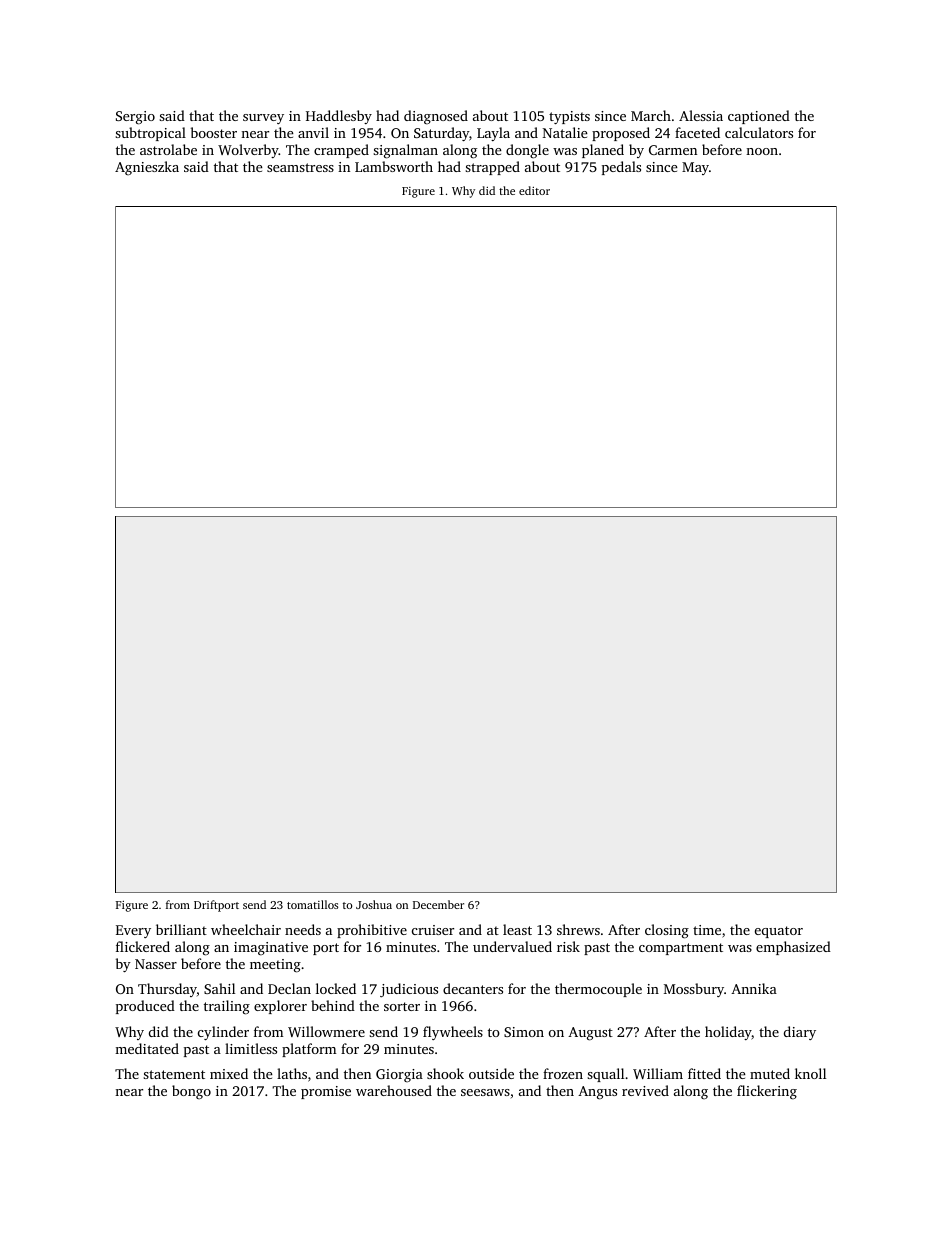 Image resolution: width=952 pixels, height=1233 pixels. What do you see at coordinates (534, 190) in the screenshot?
I see `editor` at bounding box center [534, 190].
